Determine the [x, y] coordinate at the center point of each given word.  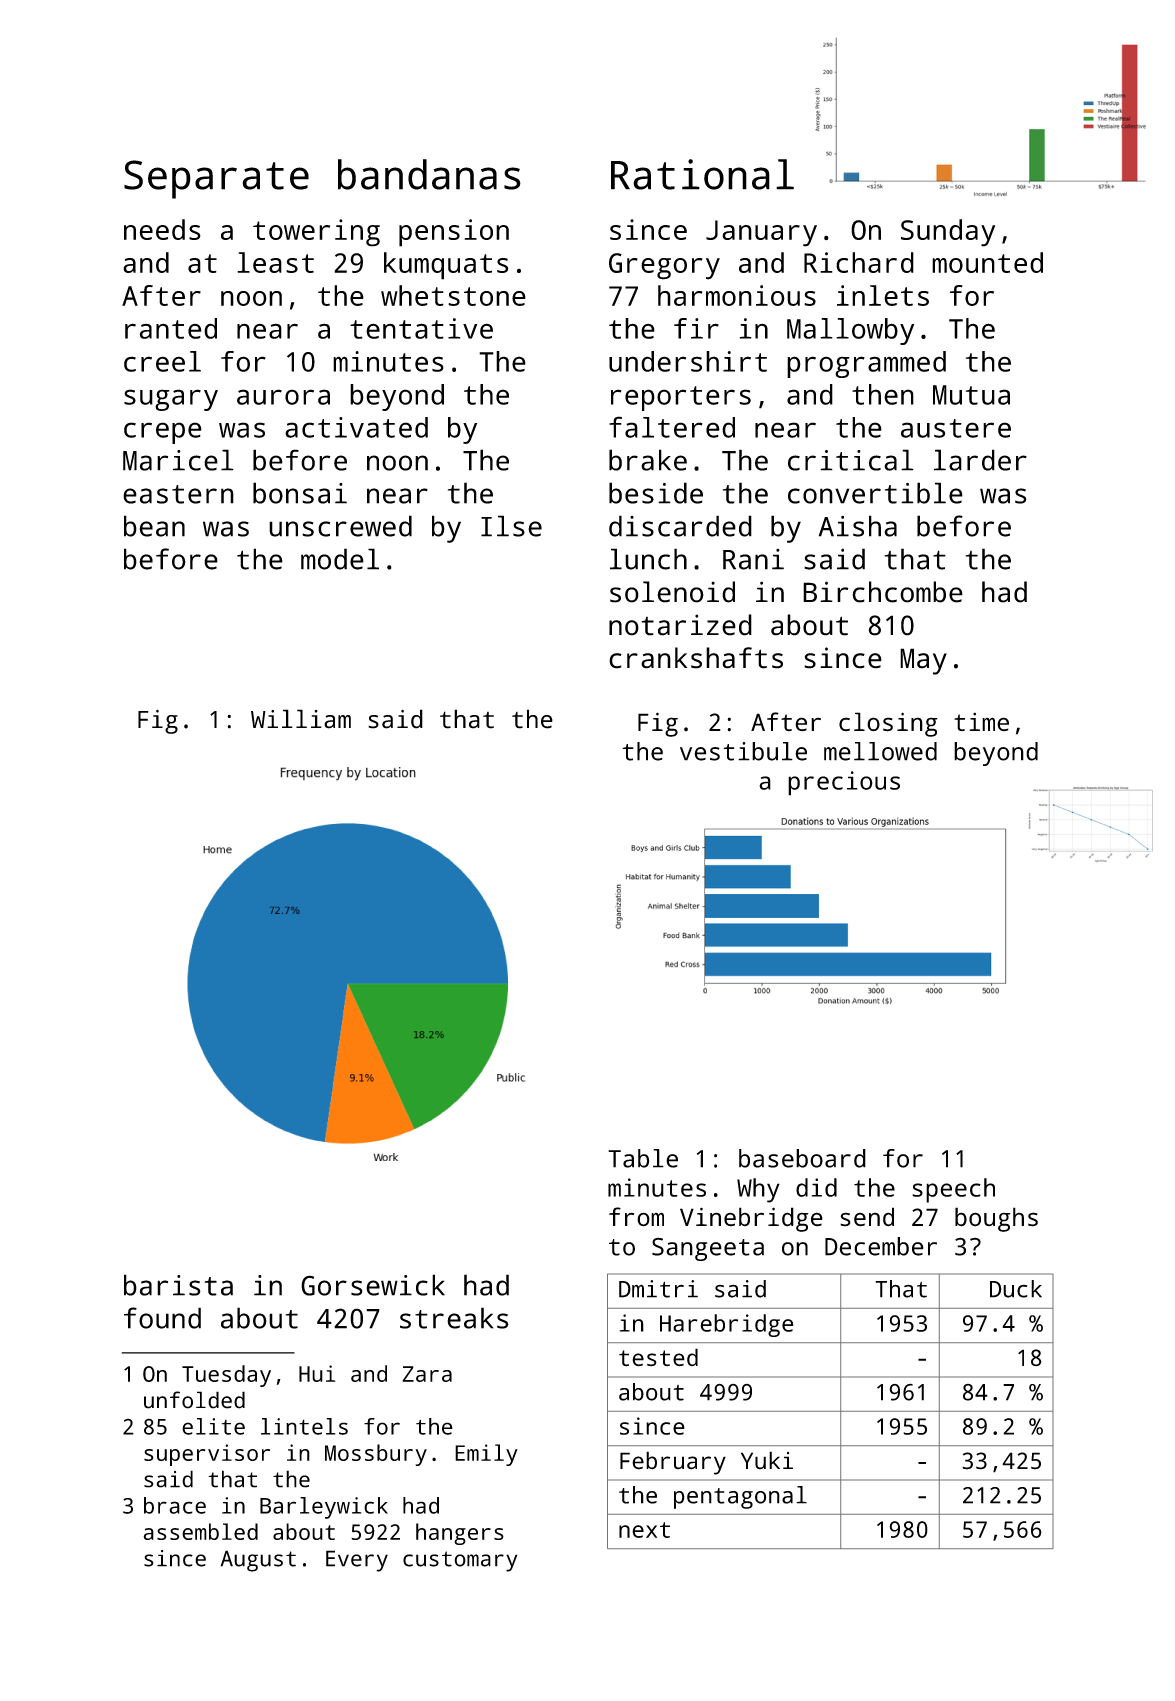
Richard [859, 262]
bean [154, 526]
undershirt [688, 361]
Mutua [971, 395]
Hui [317, 1373]
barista [178, 1285]
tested [658, 1357]
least [275, 262]
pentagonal [740, 1497]
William [301, 719]
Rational [702, 174]
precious [844, 783]
